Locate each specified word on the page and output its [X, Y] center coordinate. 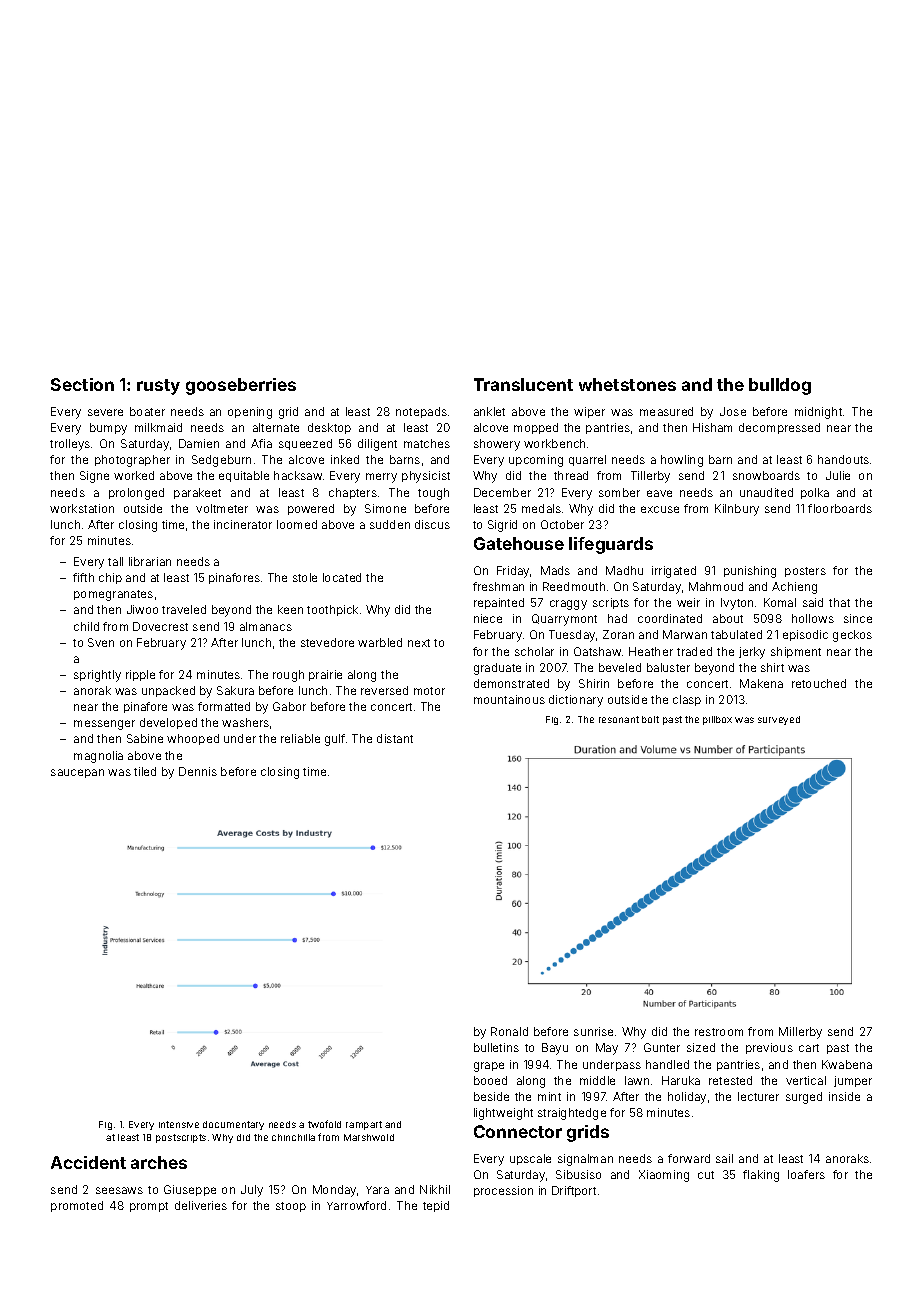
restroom [719, 1032]
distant [395, 738]
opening [250, 413]
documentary [233, 1125]
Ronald [509, 1031]
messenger [104, 725]
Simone [385, 508]
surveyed [779, 720]
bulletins [496, 1047]
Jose [733, 411]
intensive [179, 1124]
